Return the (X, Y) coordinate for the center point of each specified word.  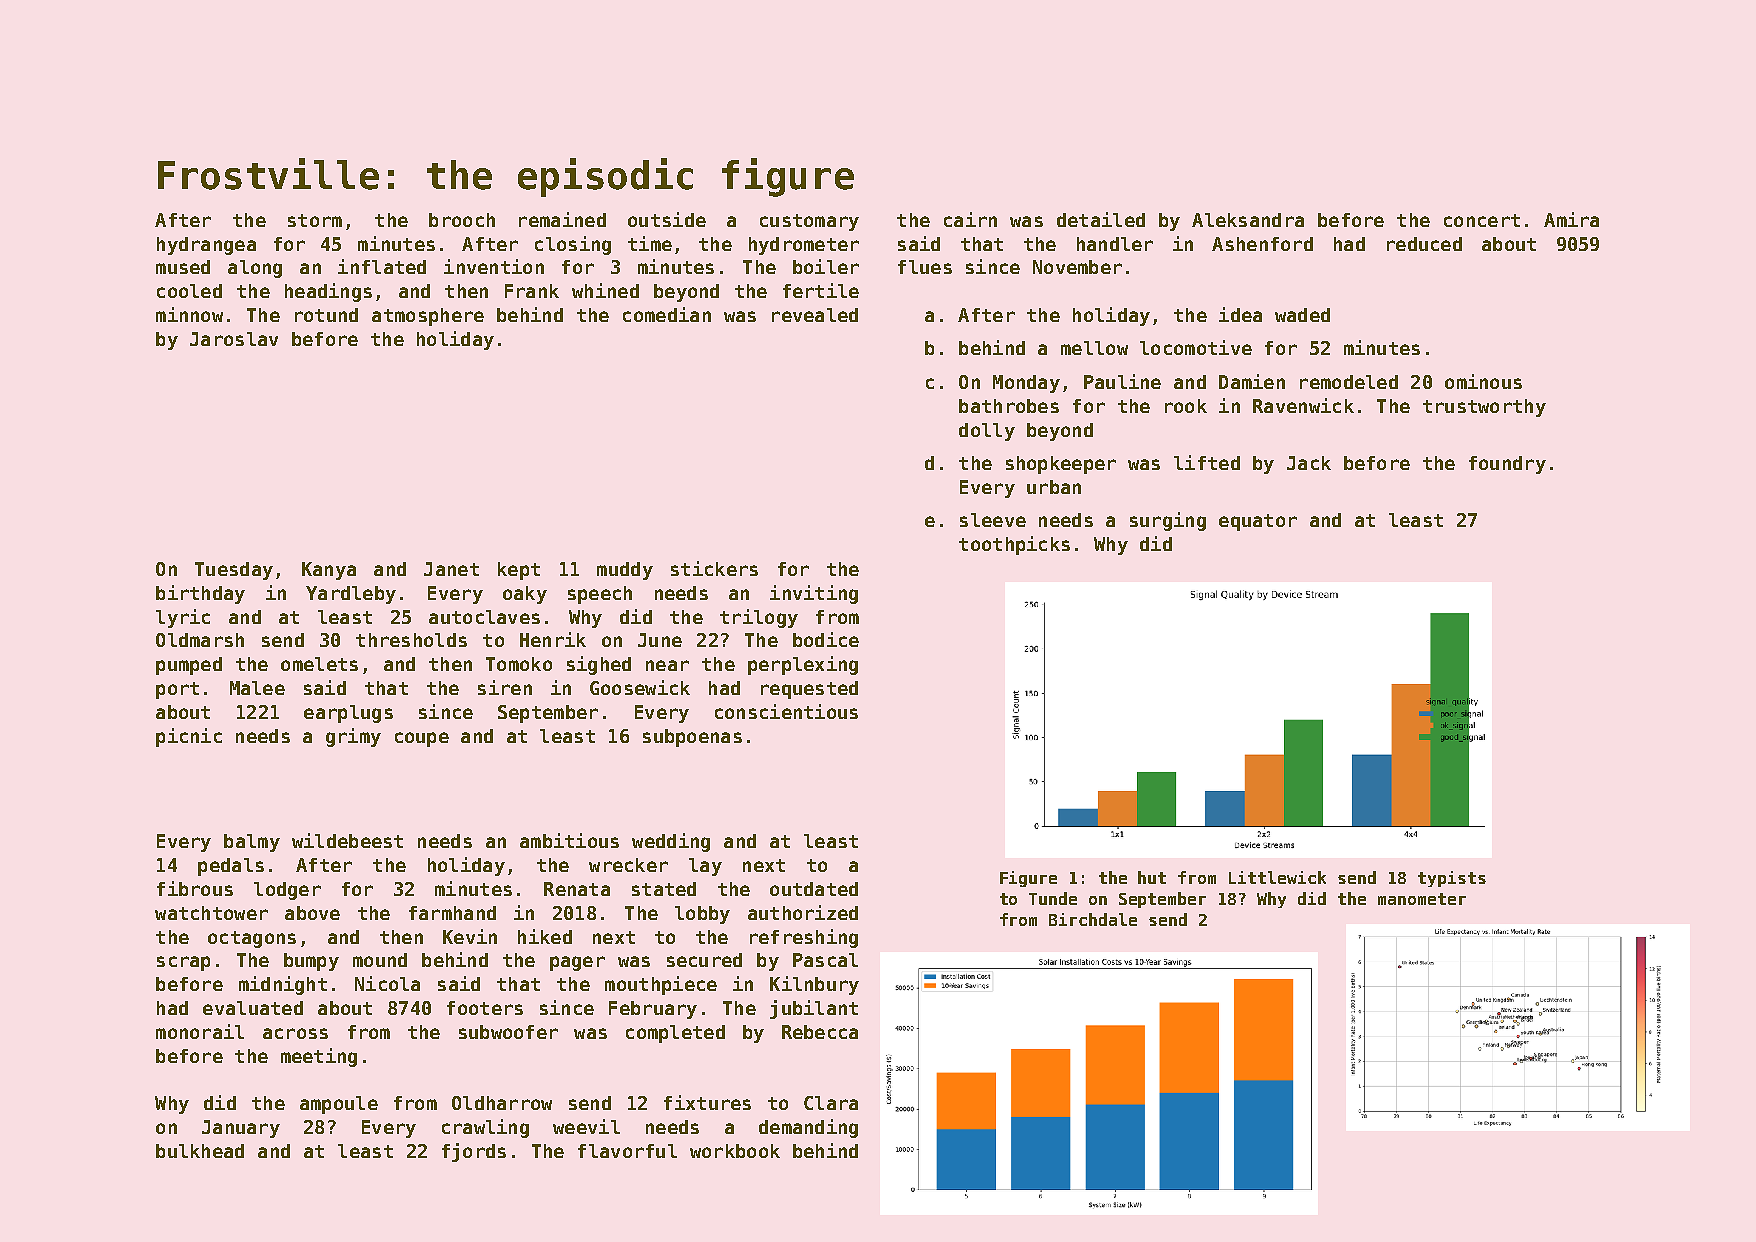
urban (1054, 487)
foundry (1507, 465)
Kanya (329, 571)
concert (1482, 220)
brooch (462, 220)
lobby (702, 915)
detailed (1101, 219)
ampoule (339, 1105)
